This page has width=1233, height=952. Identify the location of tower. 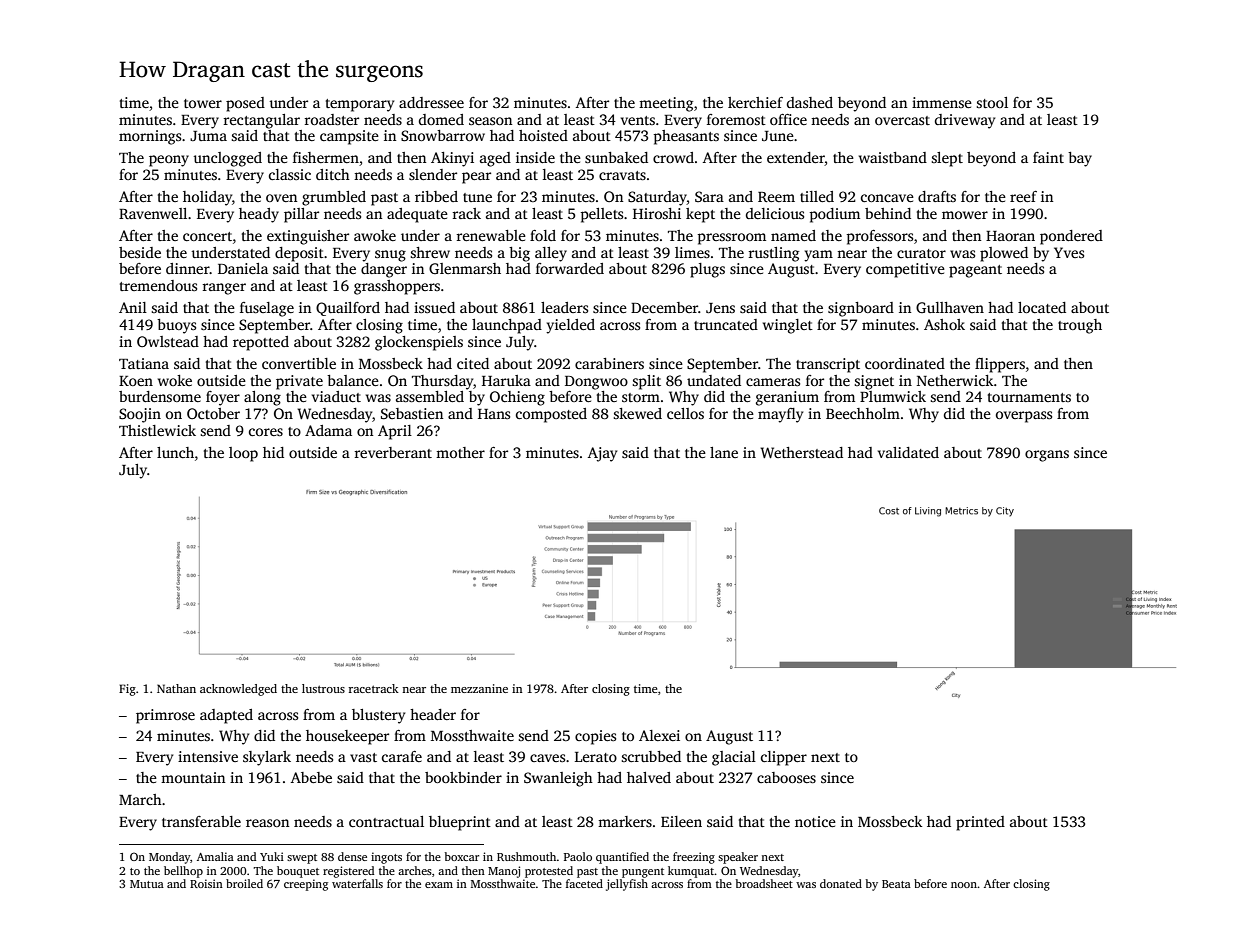
(203, 103).
